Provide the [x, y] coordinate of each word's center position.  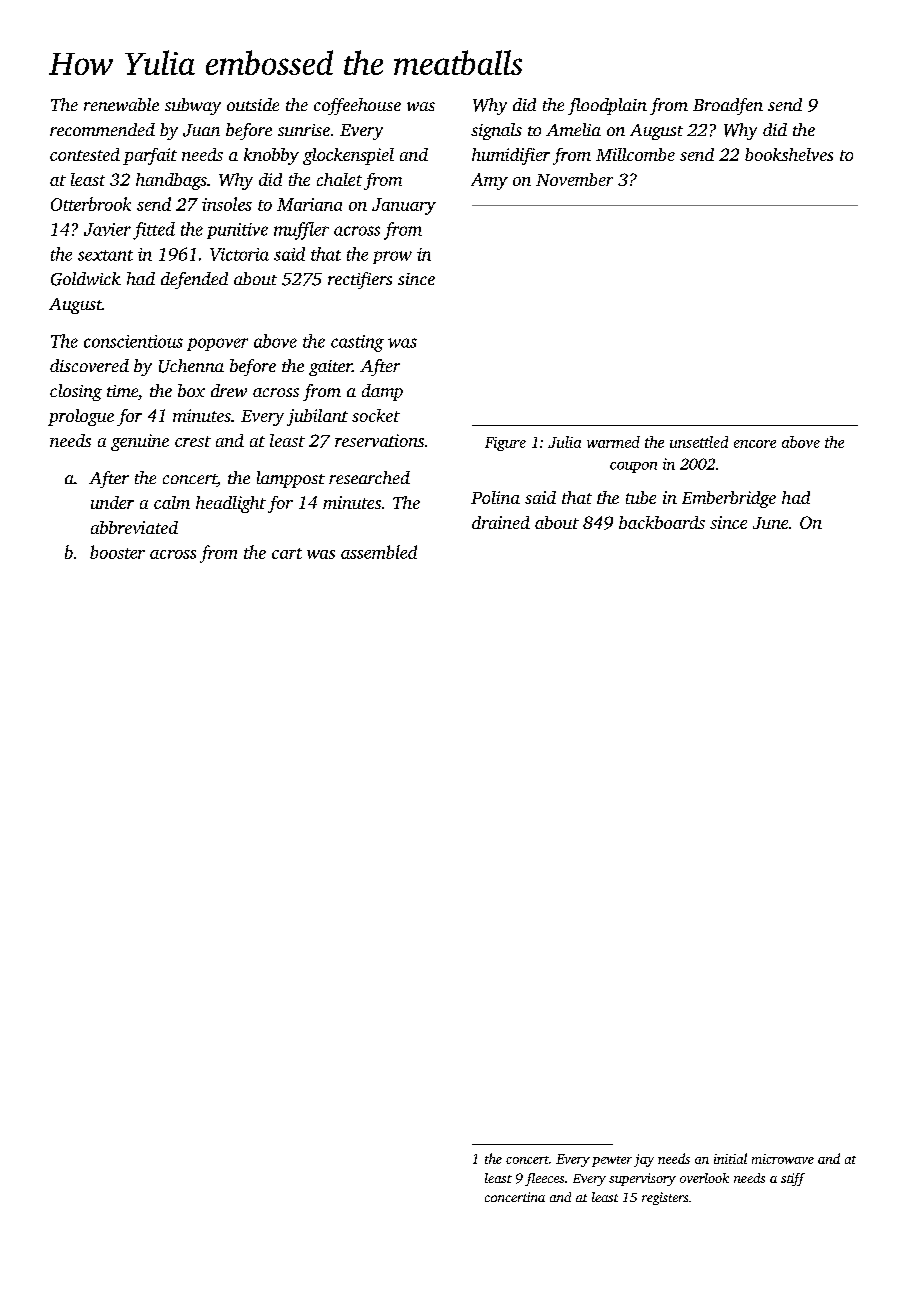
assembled [379, 552]
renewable [121, 104]
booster [117, 552]
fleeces [544, 1179]
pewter [612, 1161]
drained [501, 522]
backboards [662, 522]
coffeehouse [357, 106]
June [770, 523]
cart [287, 553]
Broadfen [728, 106]
